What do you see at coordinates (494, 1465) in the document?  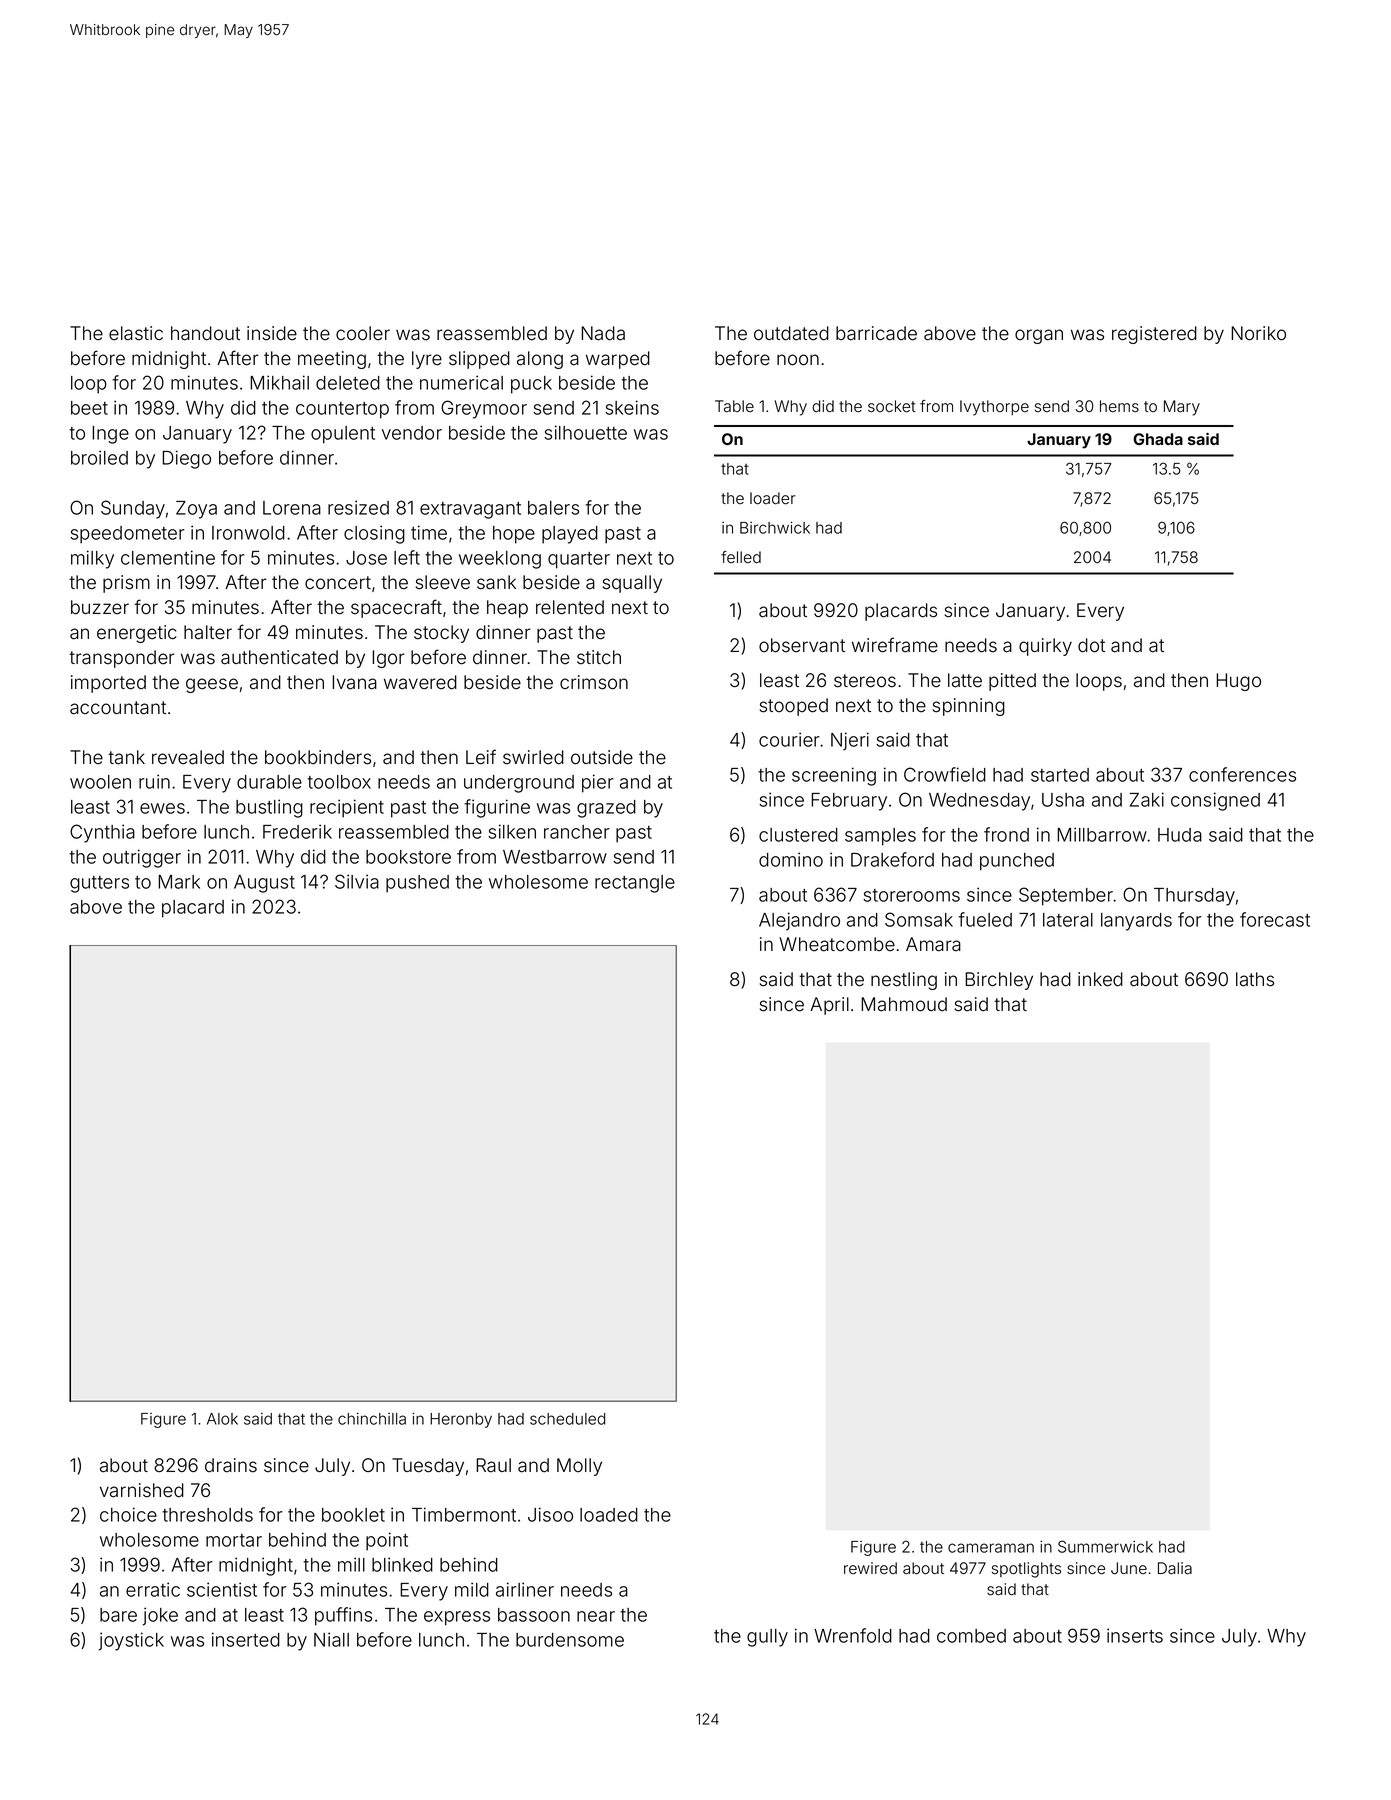 I see `Raul` at bounding box center [494, 1465].
